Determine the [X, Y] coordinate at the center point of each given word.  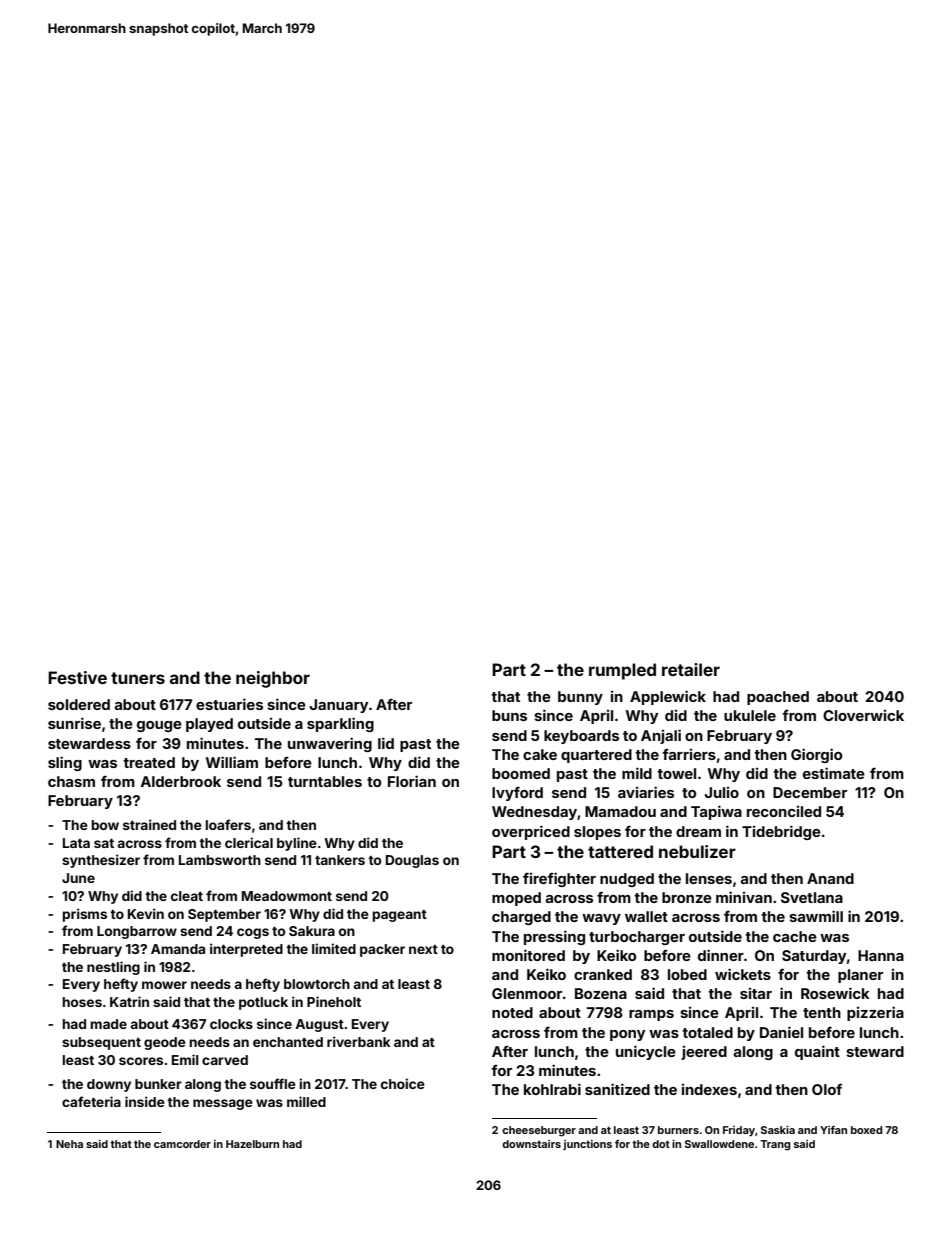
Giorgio [816, 755]
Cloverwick [863, 715]
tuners [138, 678]
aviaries [646, 792]
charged [521, 918]
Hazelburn [252, 1144]
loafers [228, 824]
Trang [775, 1145]
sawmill [816, 916]
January [339, 706]
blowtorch [317, 984]
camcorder [182, 1144]
